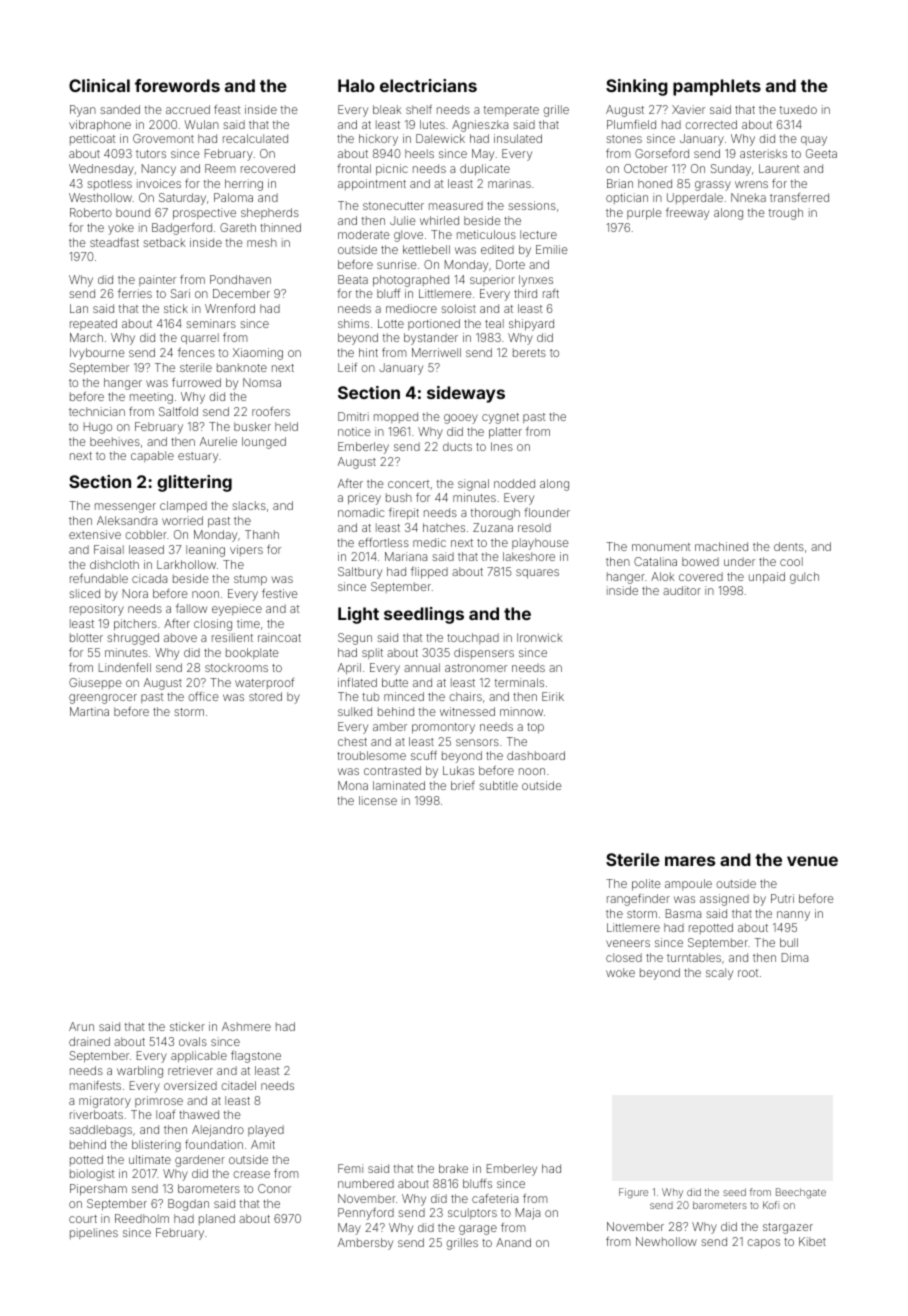 The width and height of the screenshot is (908, 1316). I want to click on Halo, so click(356, 85).
